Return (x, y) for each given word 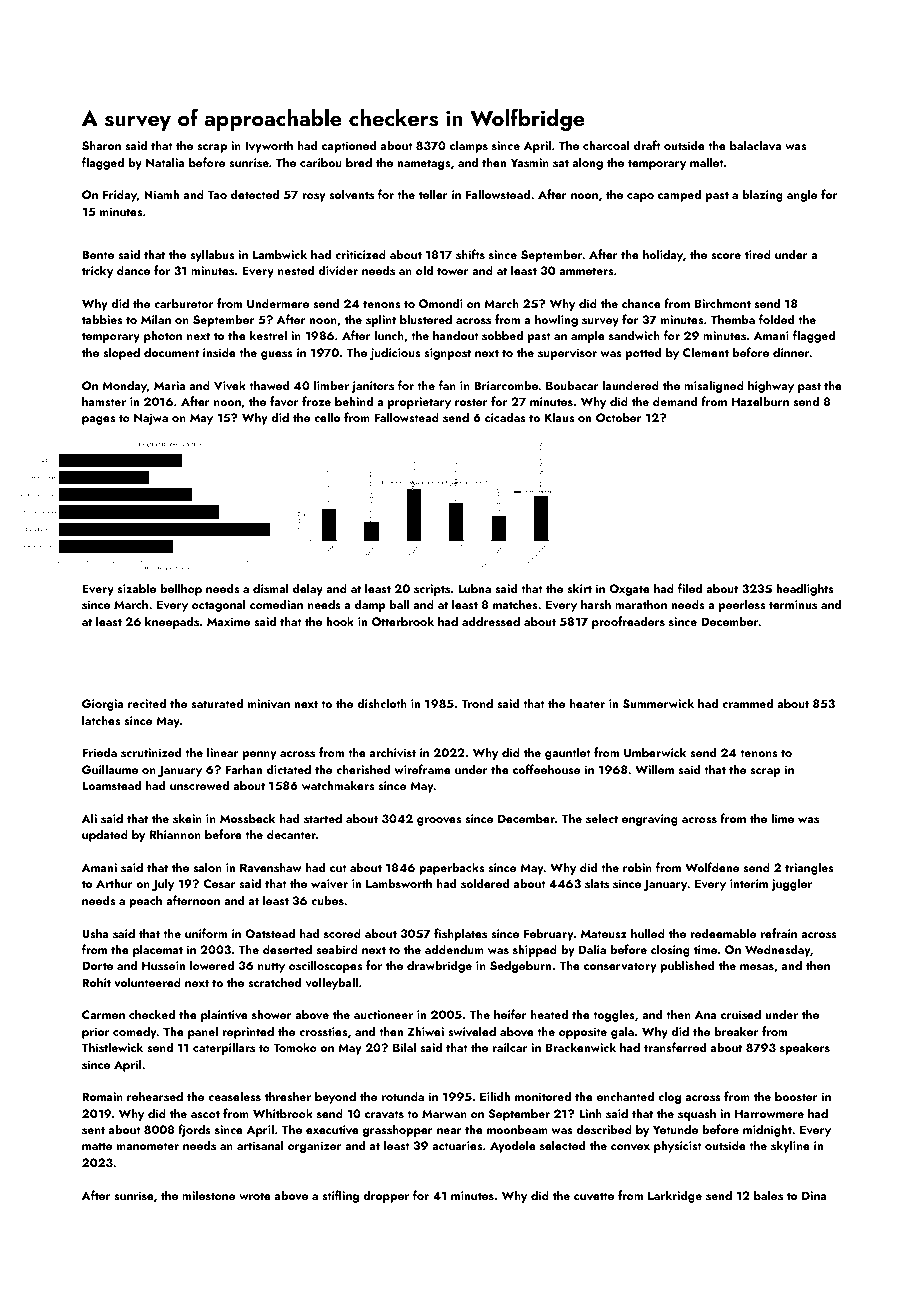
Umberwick (655, 752)
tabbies (102, 319)
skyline (790, 1146)
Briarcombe (506, 385)
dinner (791, 352)
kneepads (172, 622)
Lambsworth (399, 883)
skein (187, 818)
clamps (469, 146)
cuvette (594, 1196)
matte (97, 1146)
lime (782, 818)
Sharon (101, 145)
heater (587, 703)
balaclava (755, 145)
